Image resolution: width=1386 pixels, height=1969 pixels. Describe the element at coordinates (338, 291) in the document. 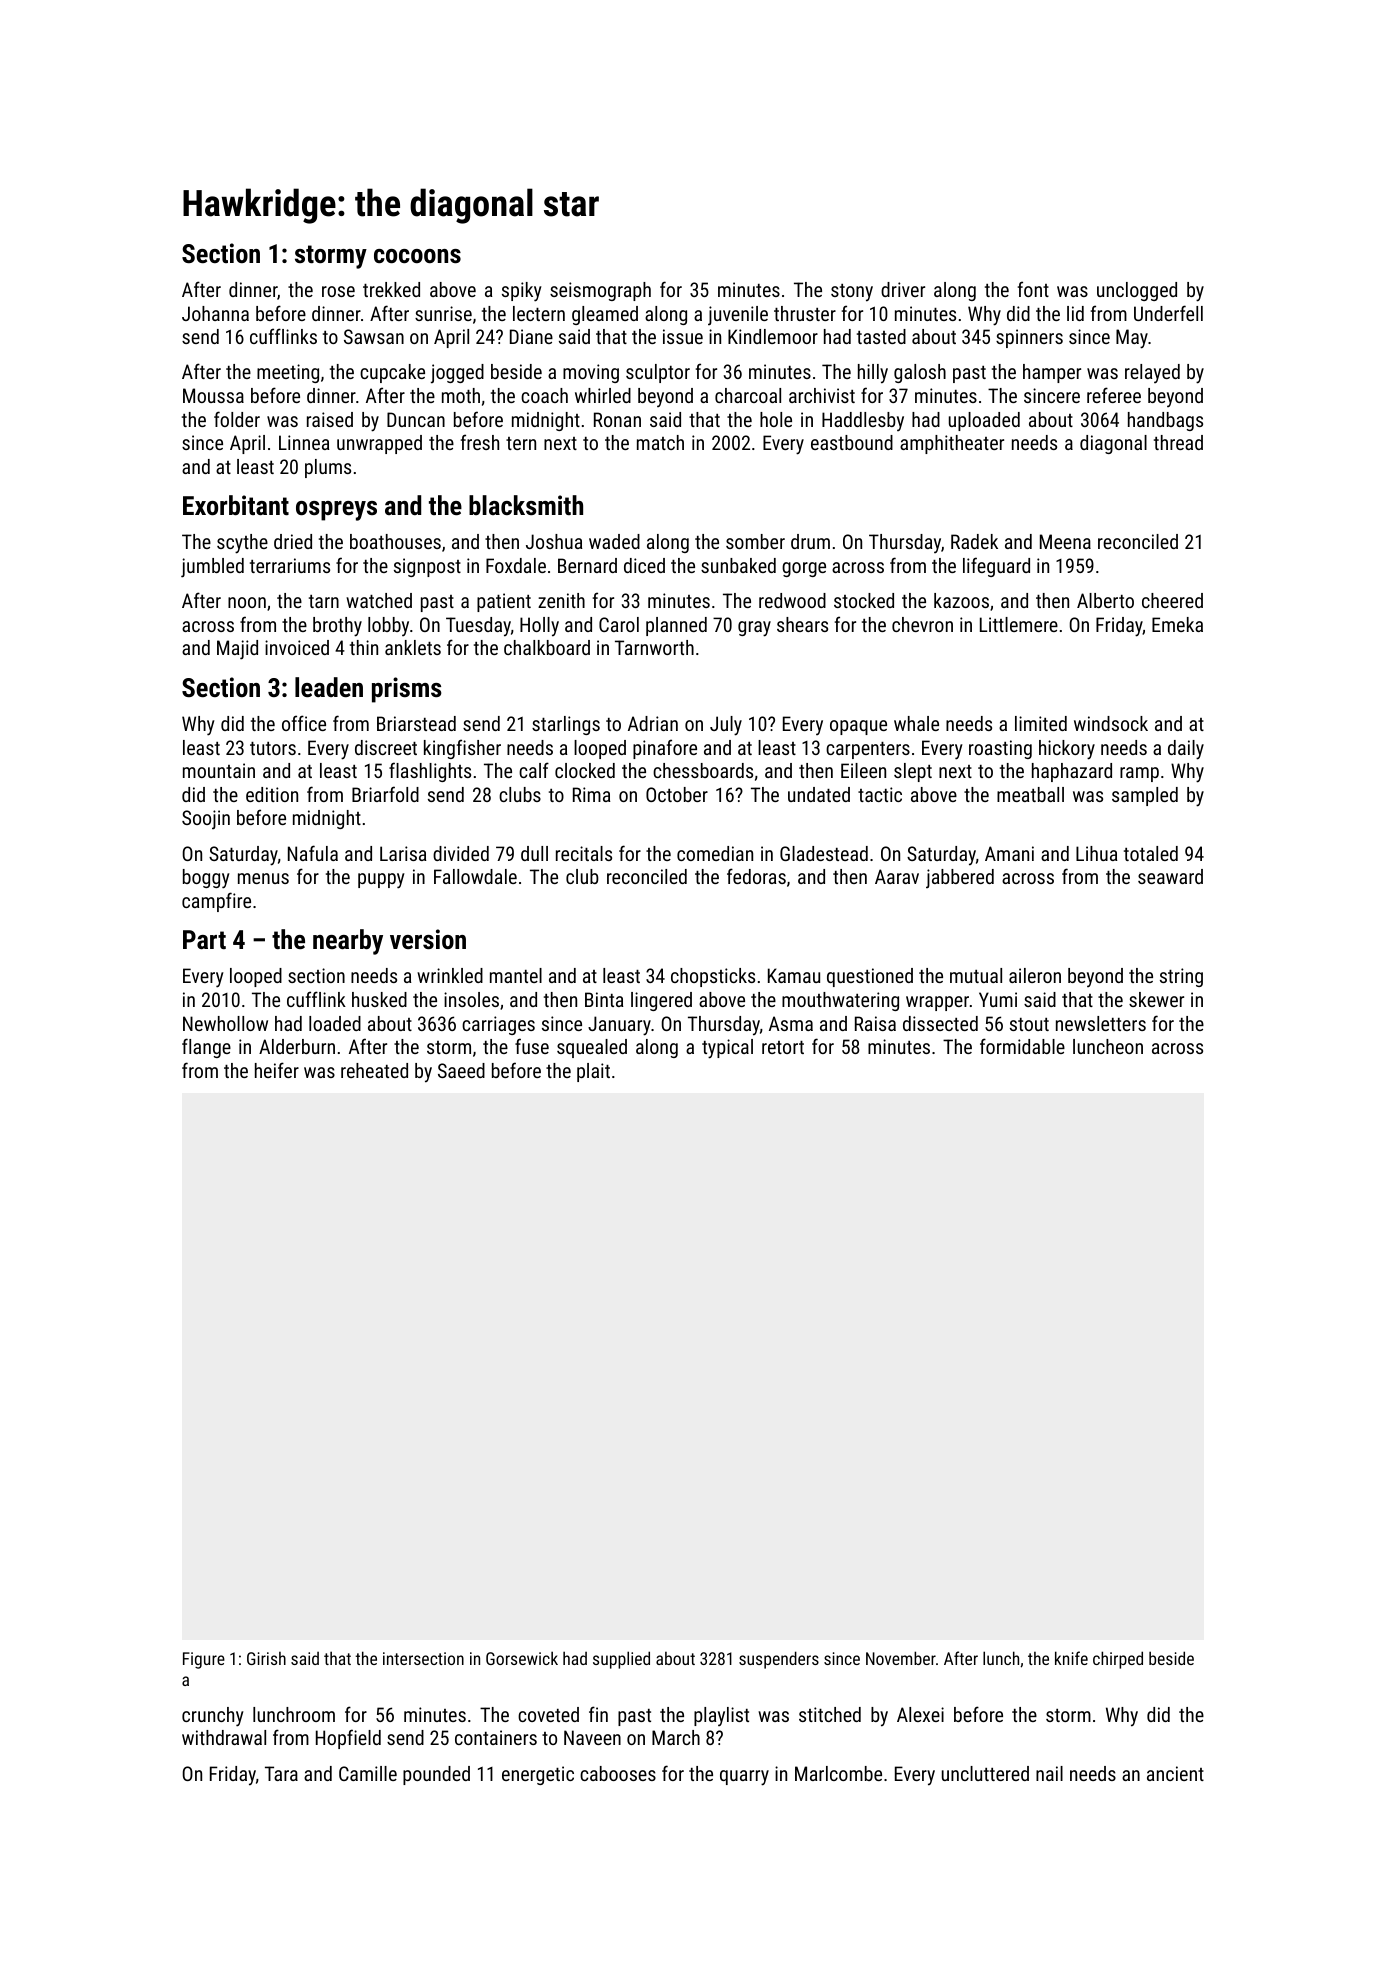

I see `rose` at that location.
